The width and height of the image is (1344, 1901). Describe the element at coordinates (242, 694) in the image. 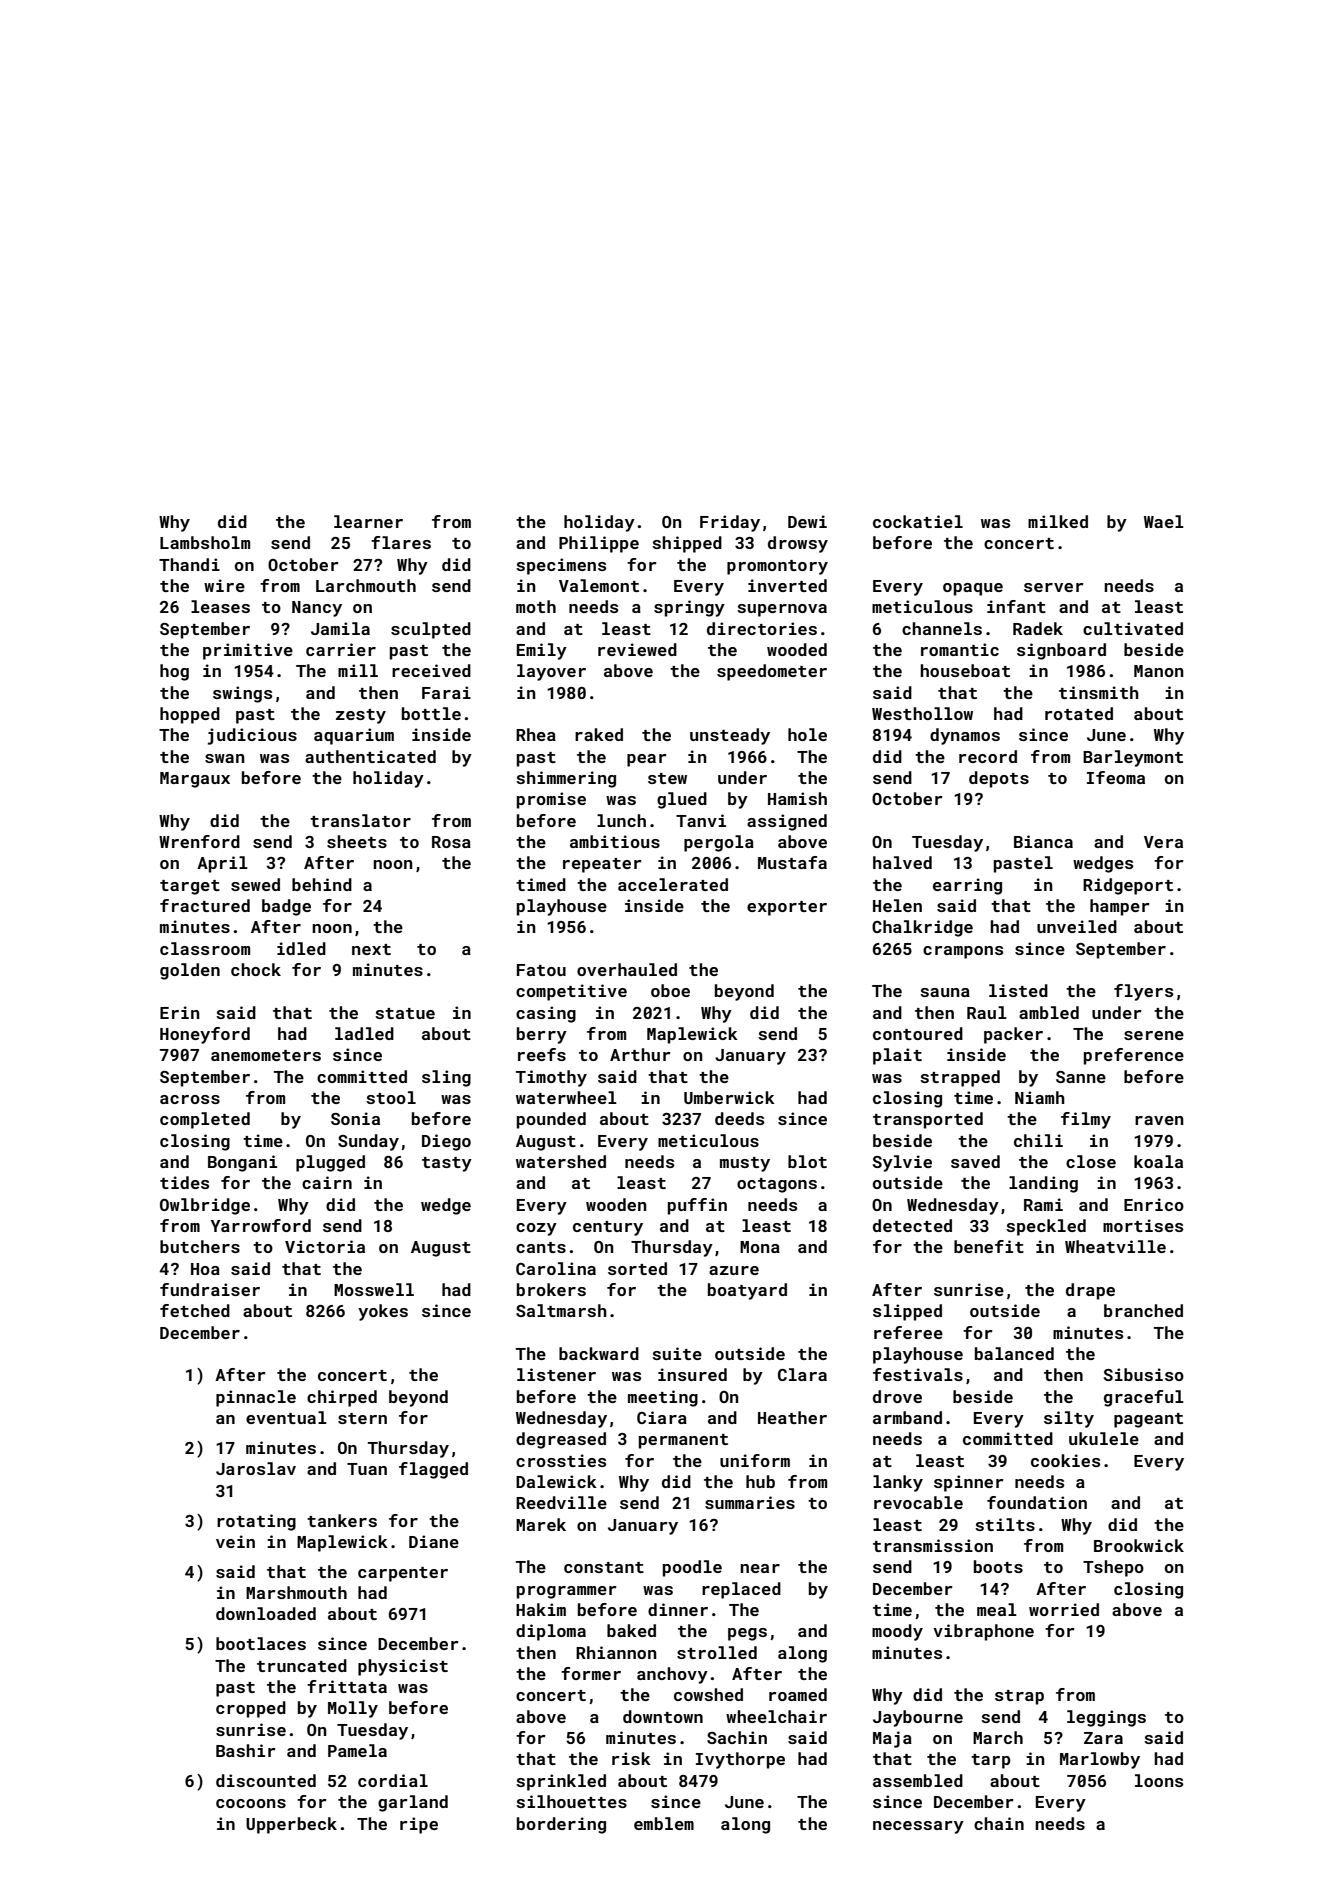

I see `swings` at that location.
